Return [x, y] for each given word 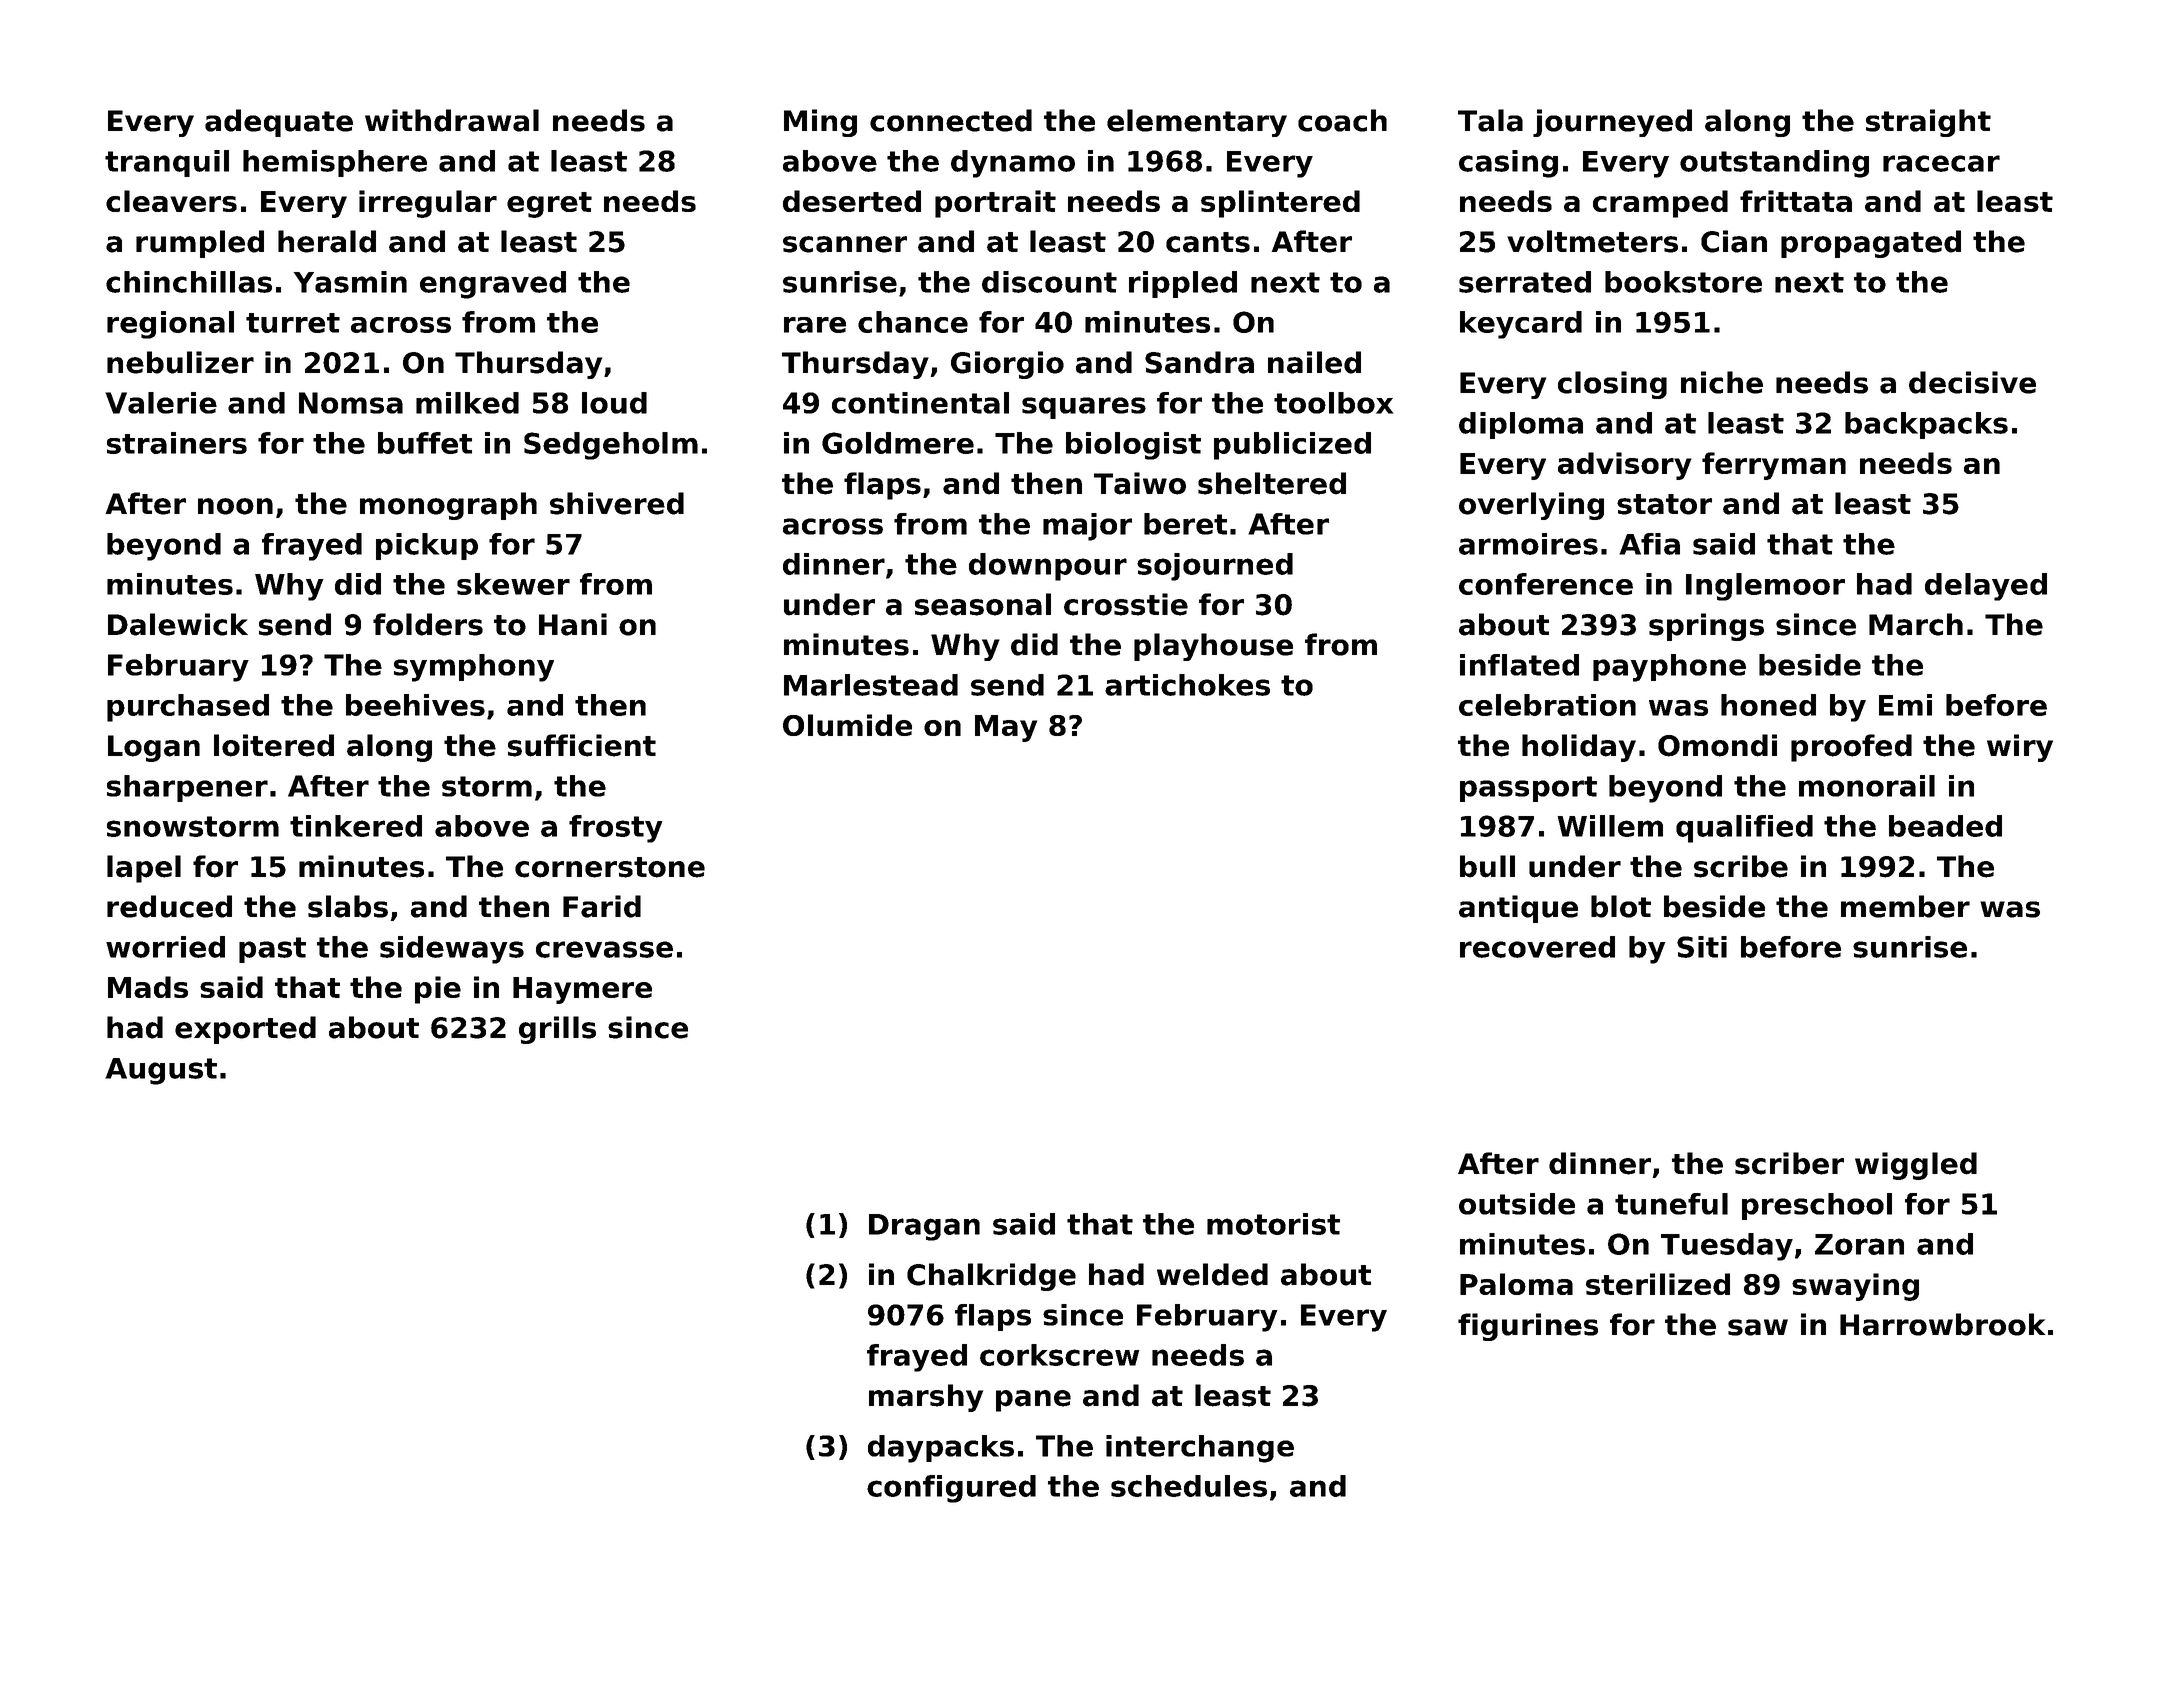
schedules [1189, 1486]
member [1905, 906]
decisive [1972, 382]
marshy [926, 1398]
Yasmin [350, 282]
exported [245, 1030]
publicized [1292, 446]
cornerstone [610, 867]
